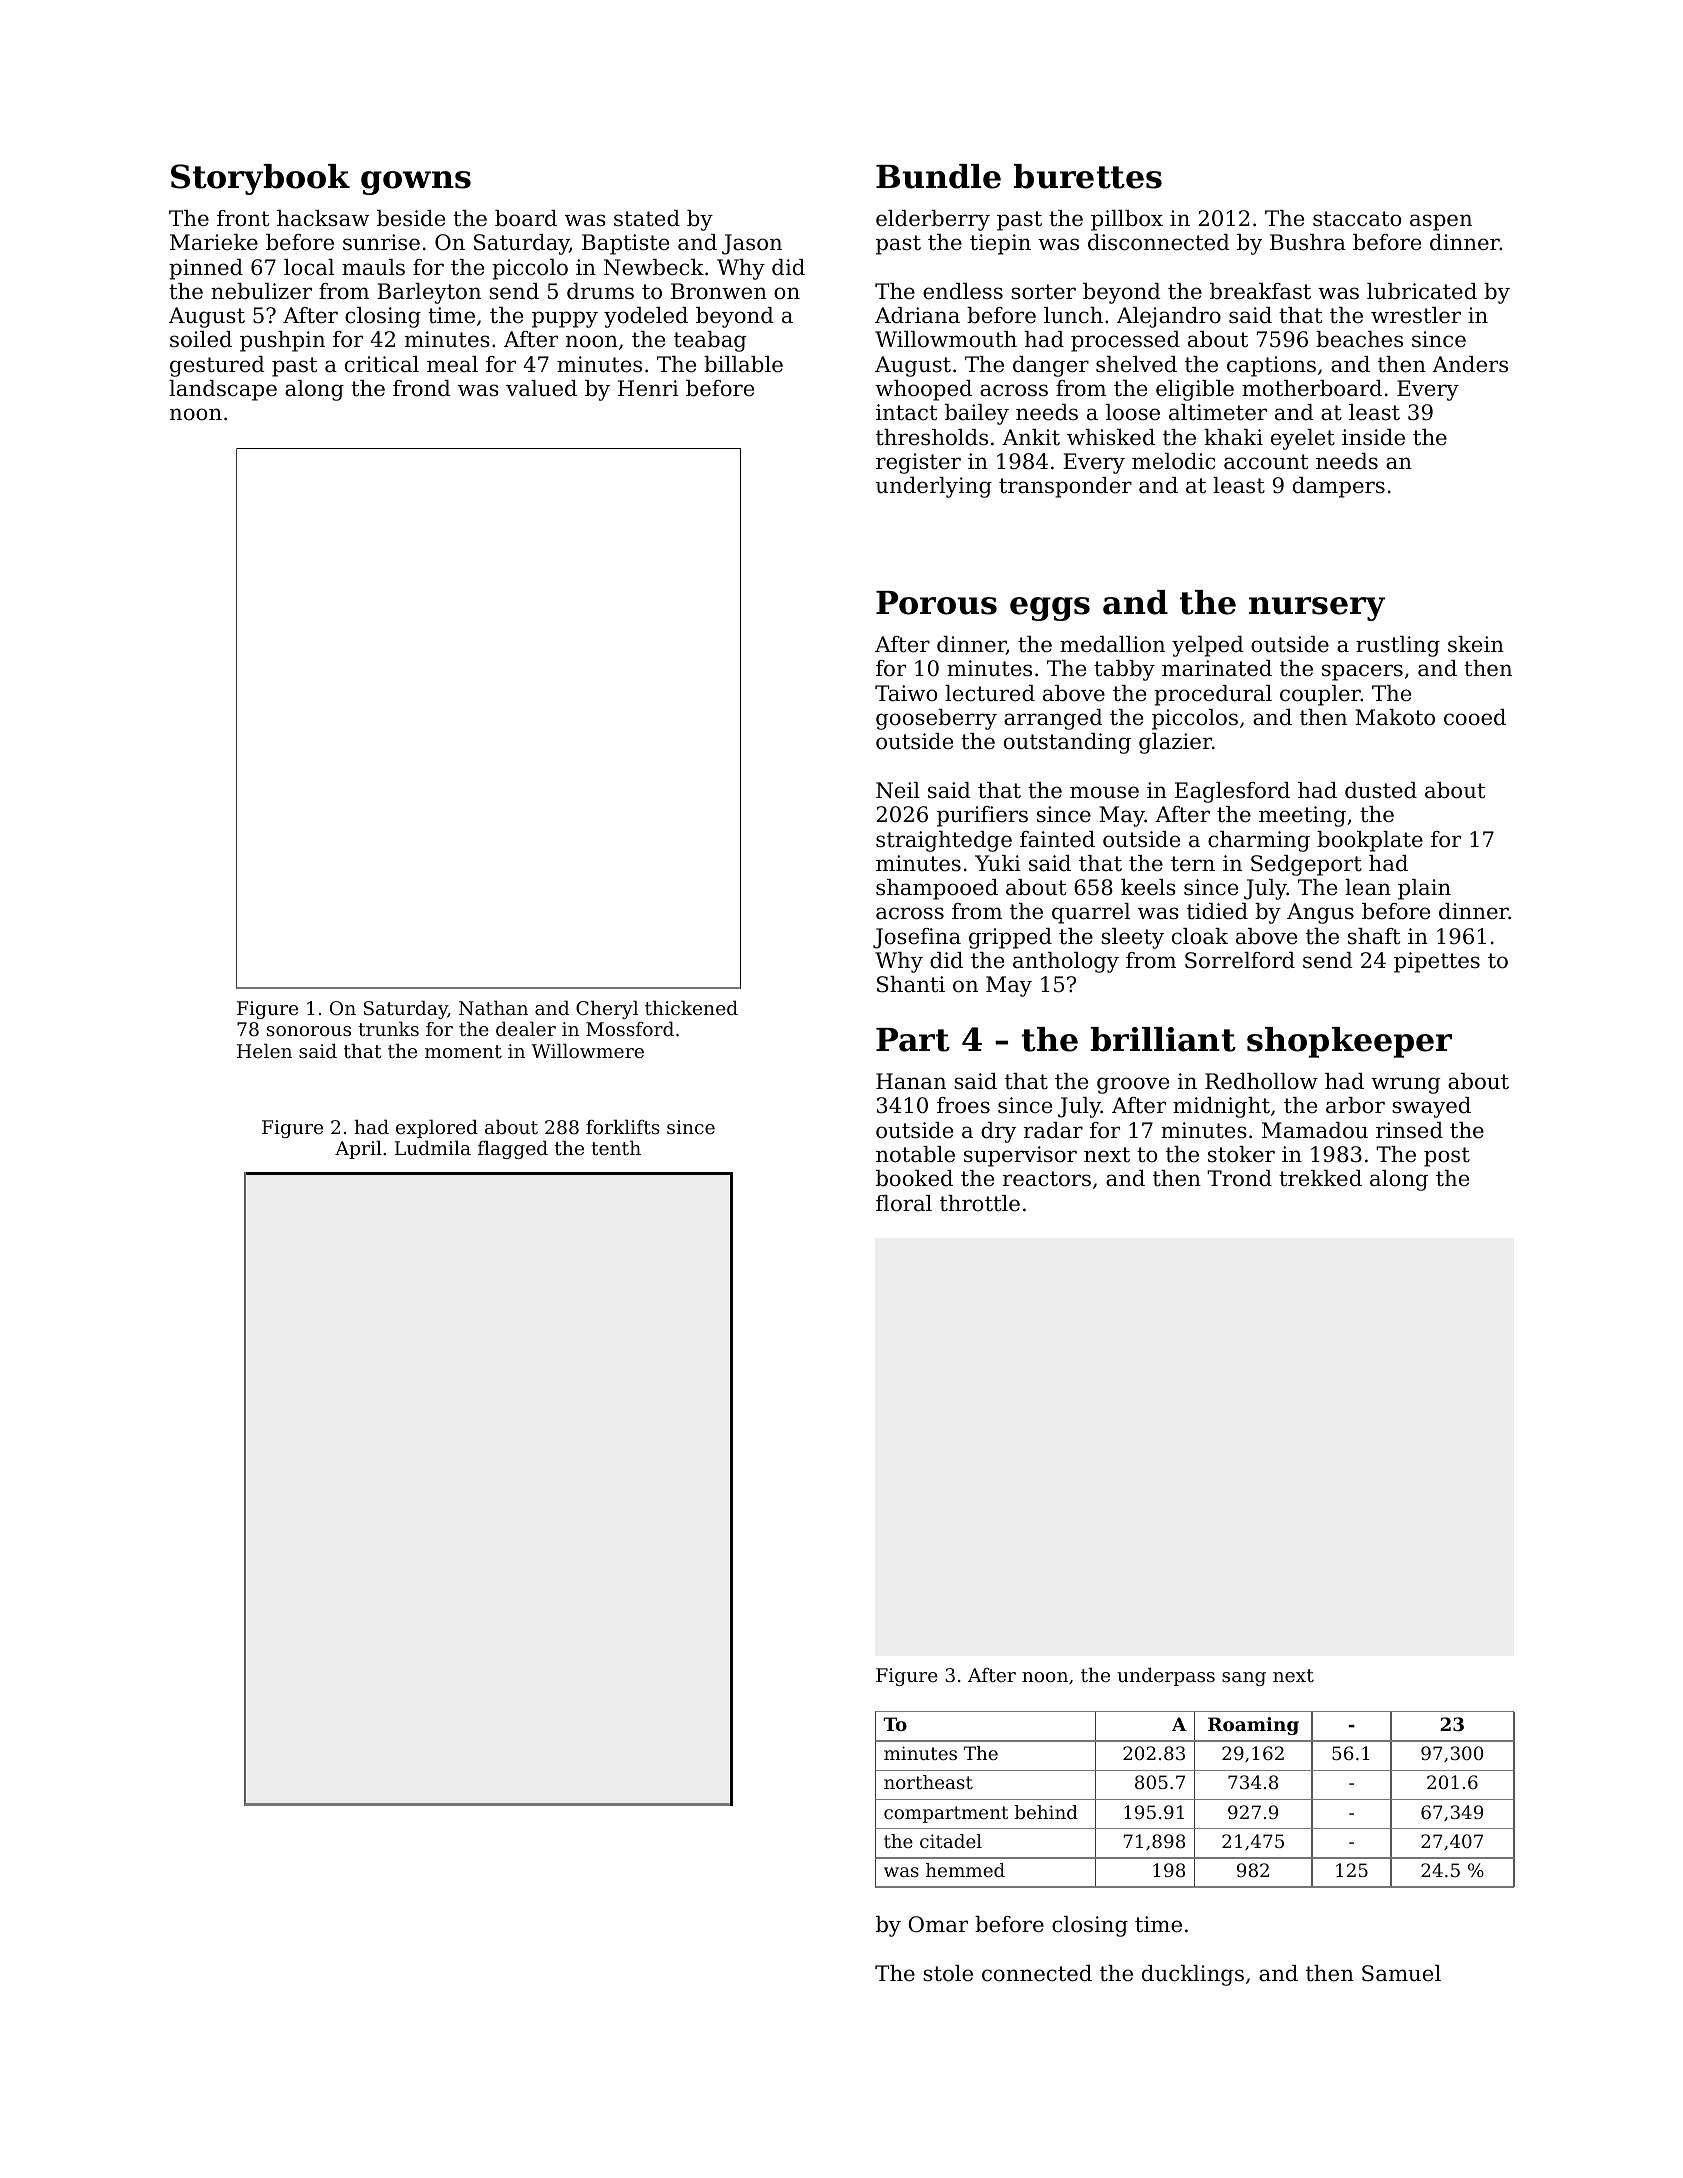  I want to click on coupler, so click(1320, 695).
